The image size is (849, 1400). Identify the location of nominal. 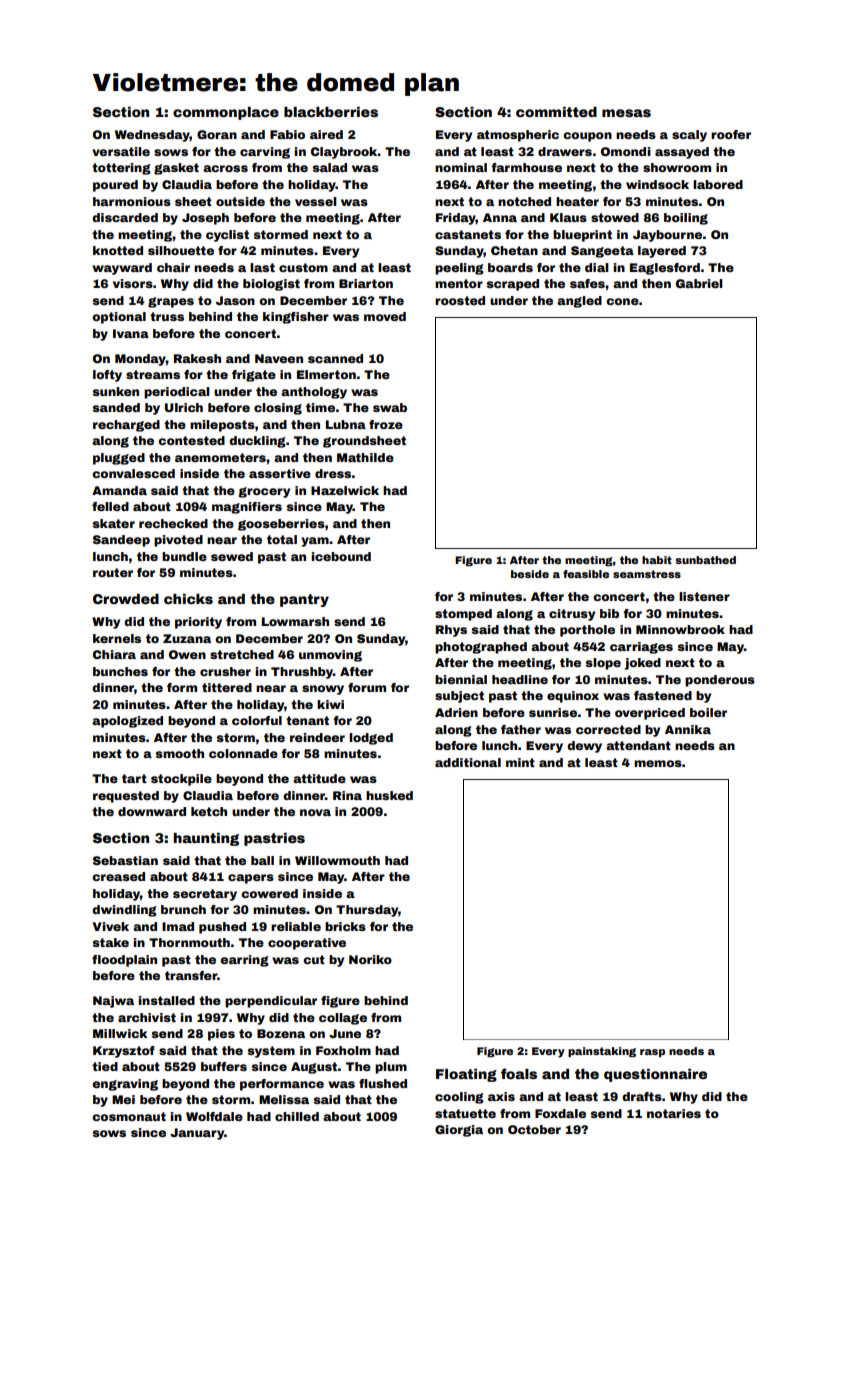
(461, 167).
